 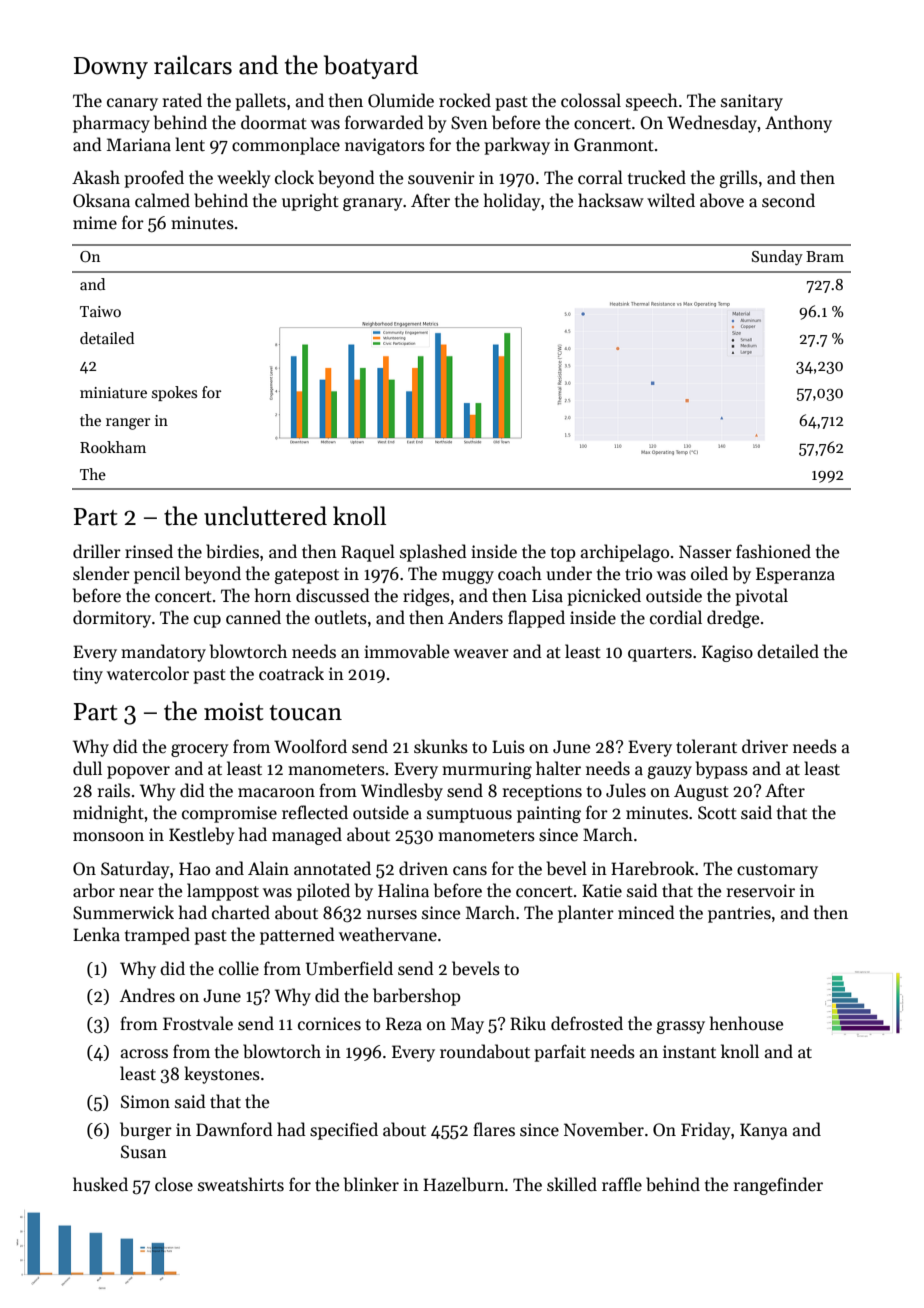 I want to click on Reza, so click(x=404, y=1024).
